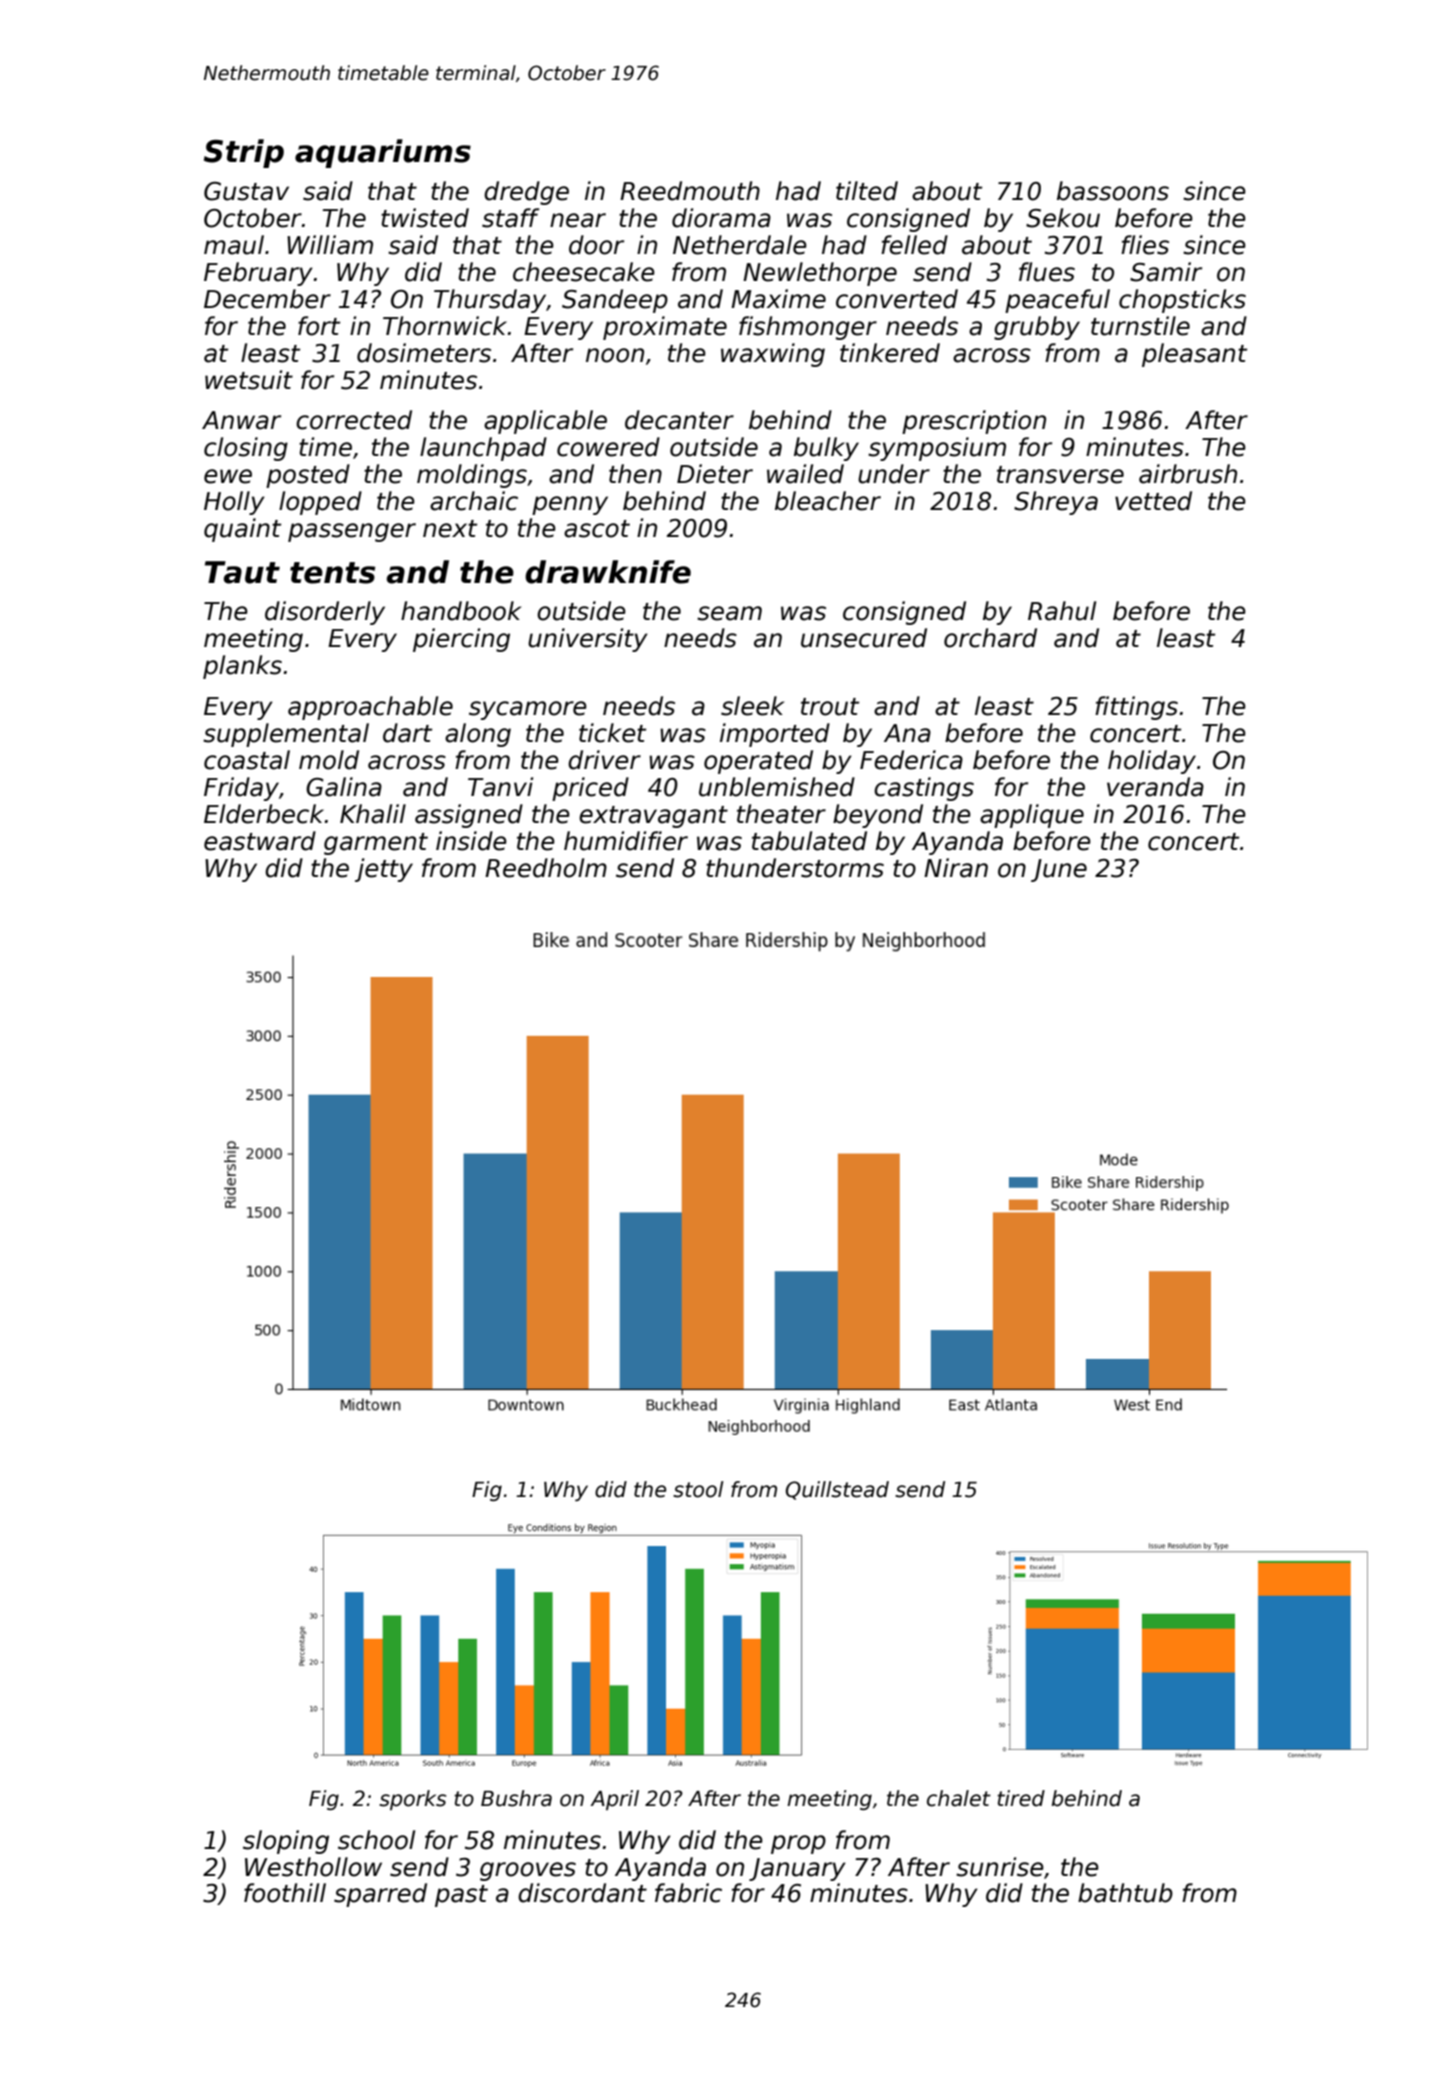 The image size is (1450, 2100). What do you see at coordinates (826, 449) in the image?
I see `bulky` at bounding box center [826, 449].
